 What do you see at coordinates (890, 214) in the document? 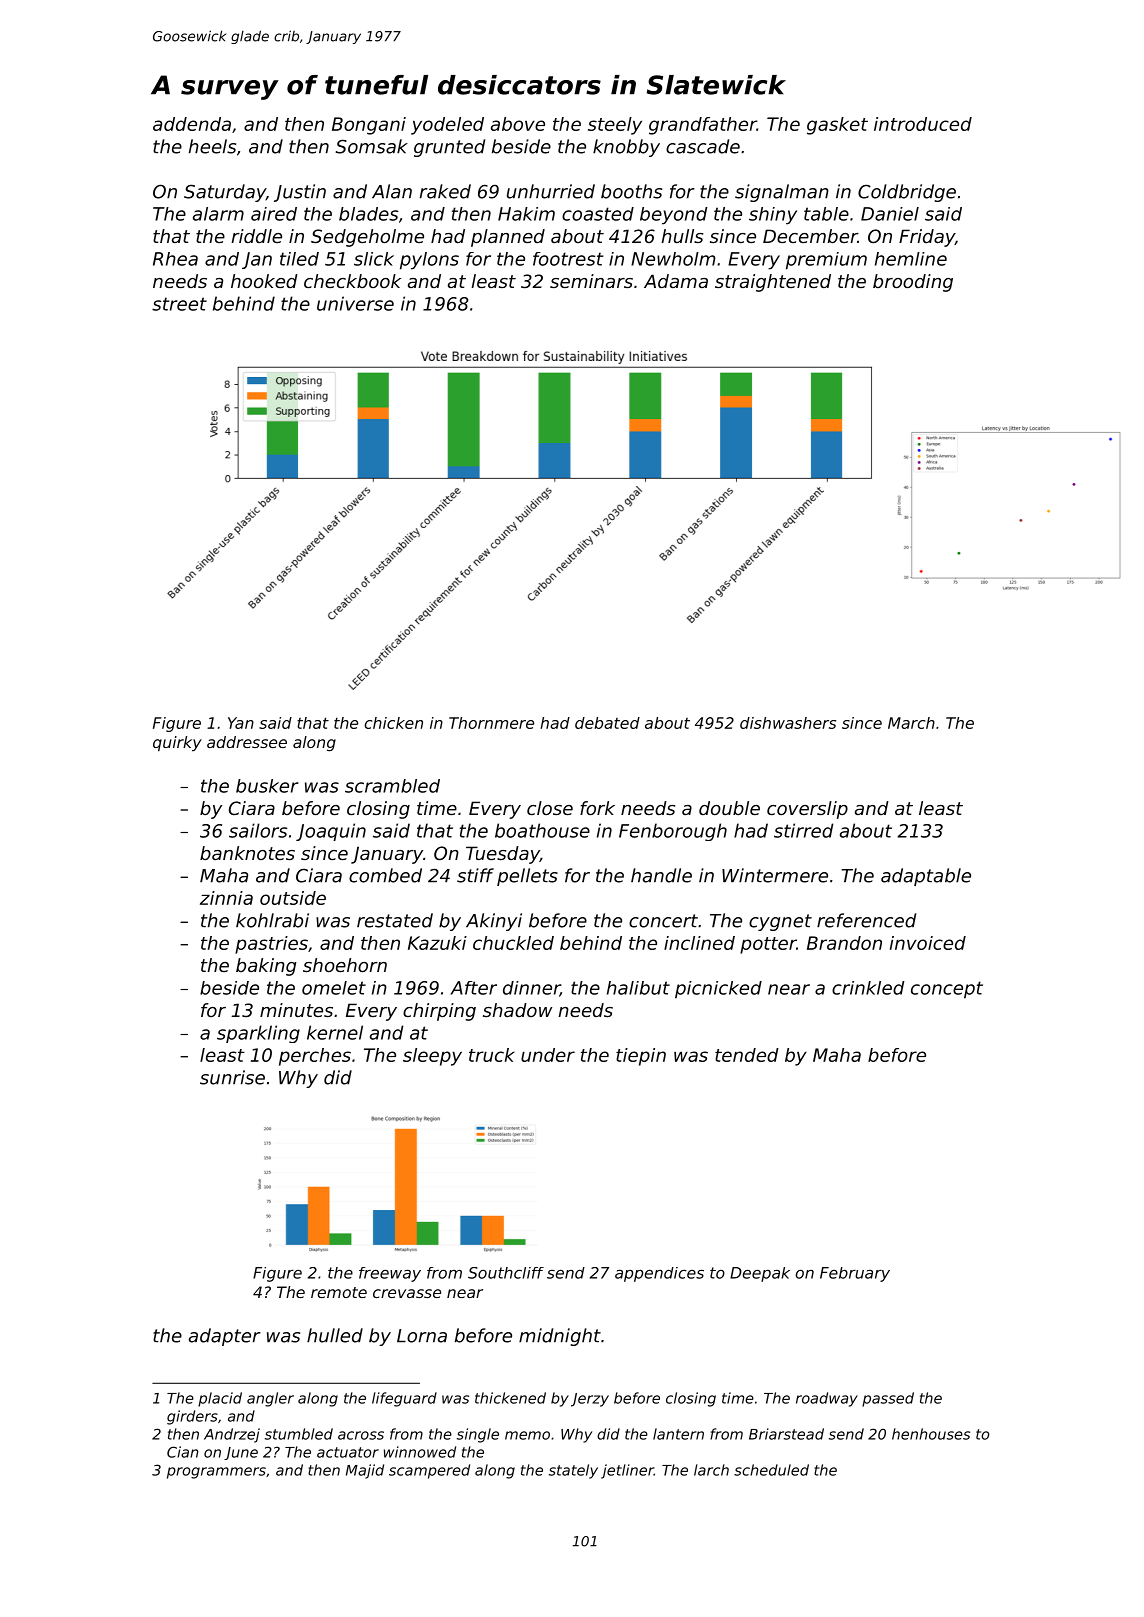
I see `Daniel` at bounding box center [890, 214].
